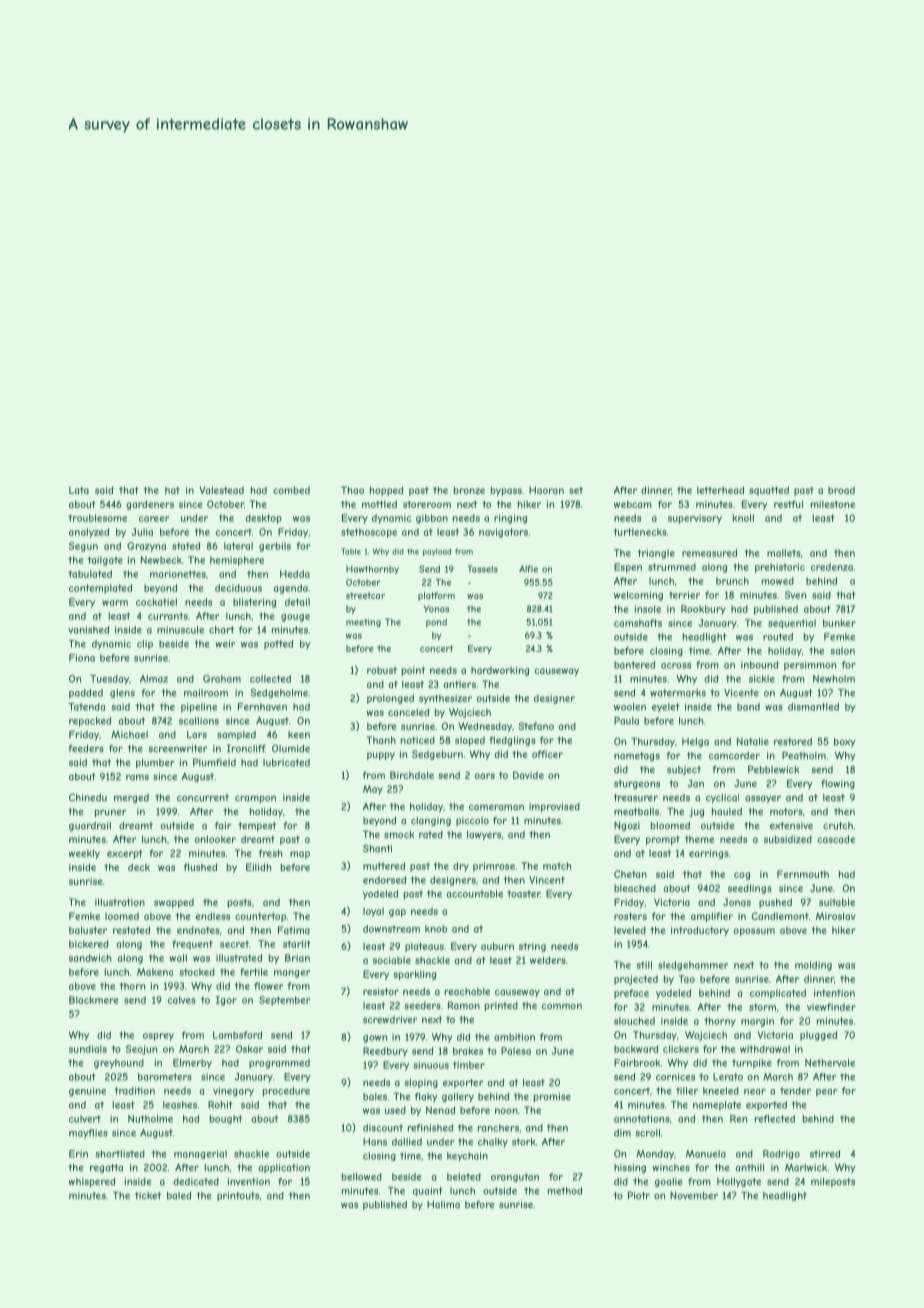 The image size is (924, 1308). What do you see at coordinates (375, 1039) in the page?
I see `gown` at bounding box center [375, 1039].
